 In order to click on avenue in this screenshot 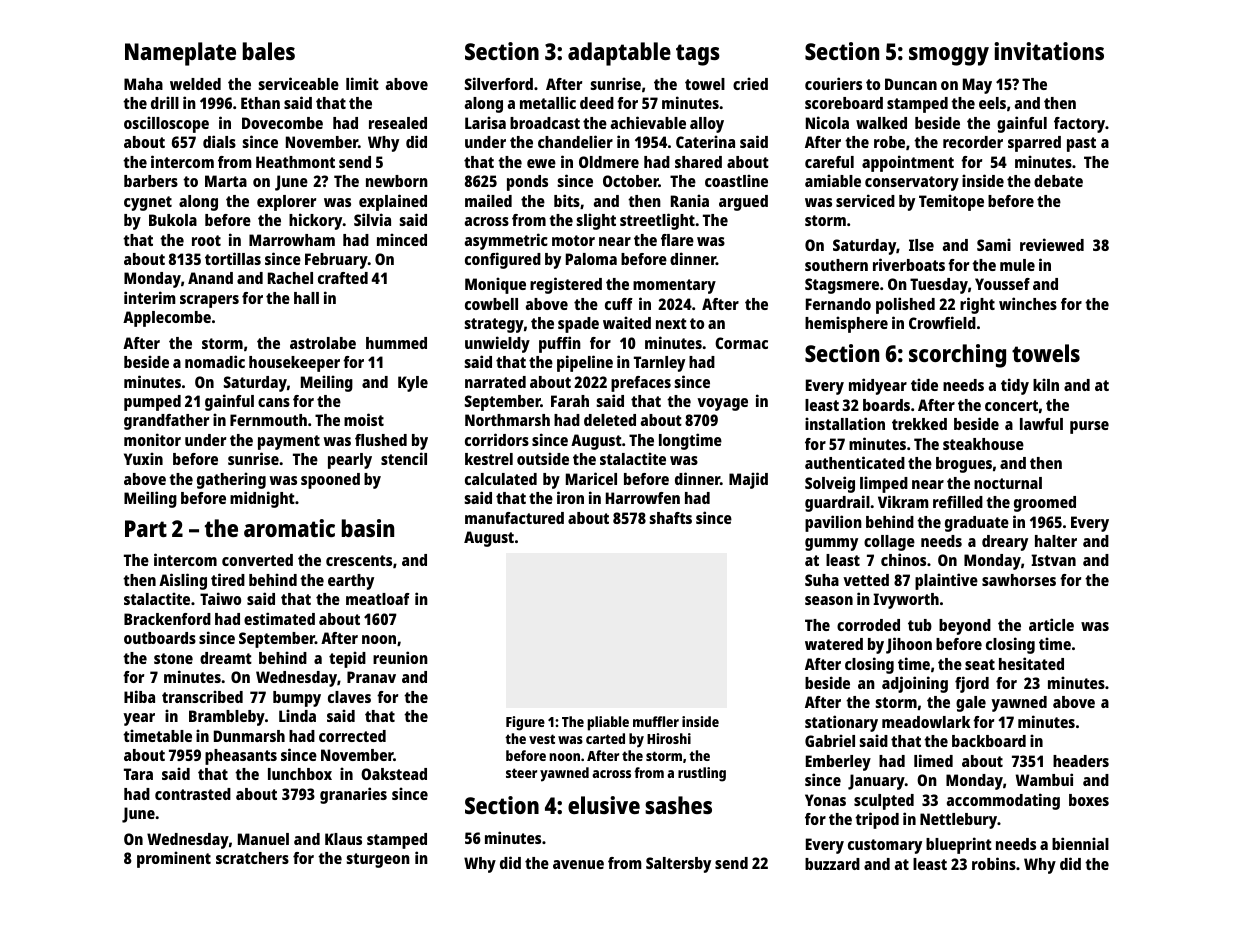, I will do `click(578, 864)`.
